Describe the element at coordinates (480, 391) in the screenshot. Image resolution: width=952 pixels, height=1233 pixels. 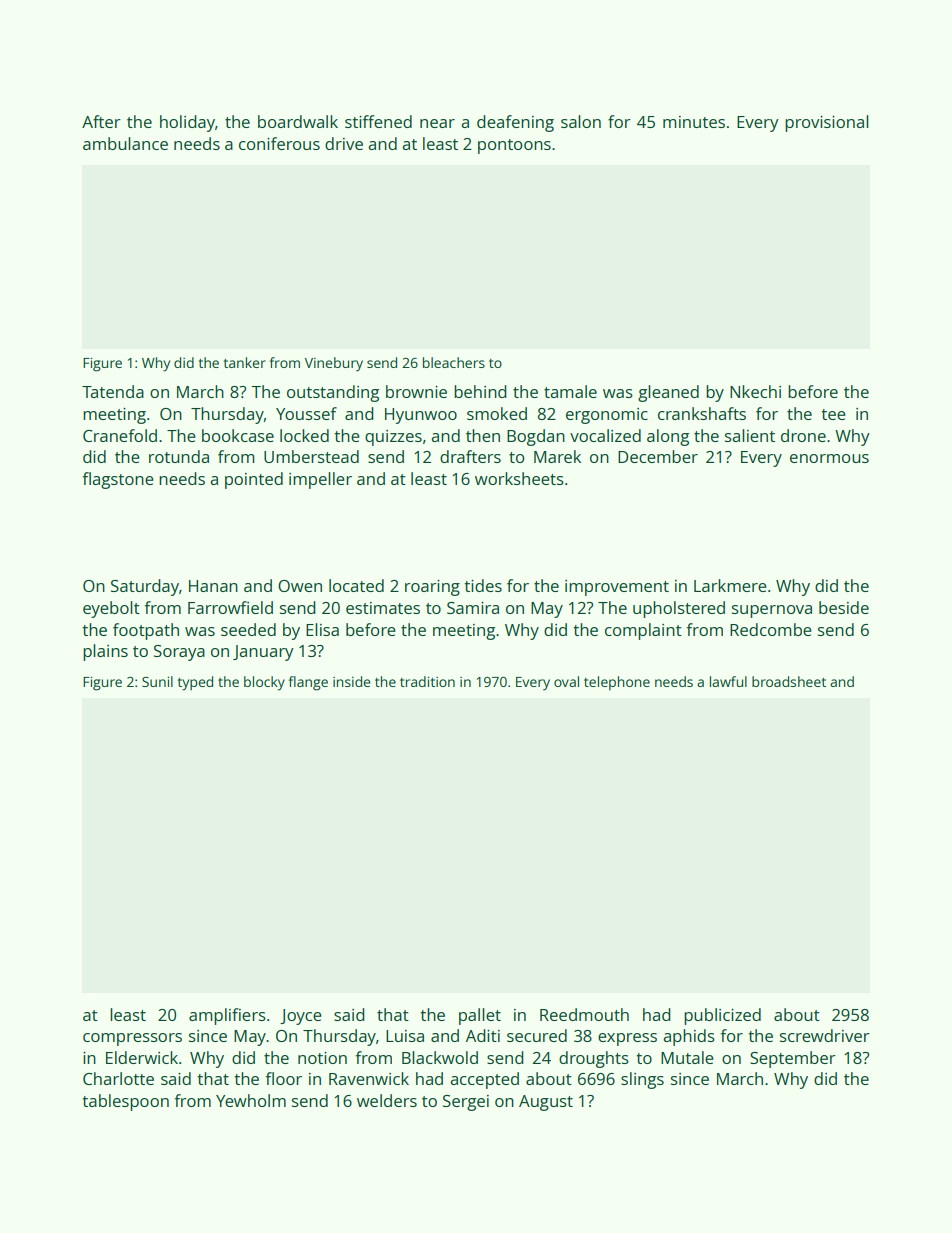
I see `behind` at that location.
